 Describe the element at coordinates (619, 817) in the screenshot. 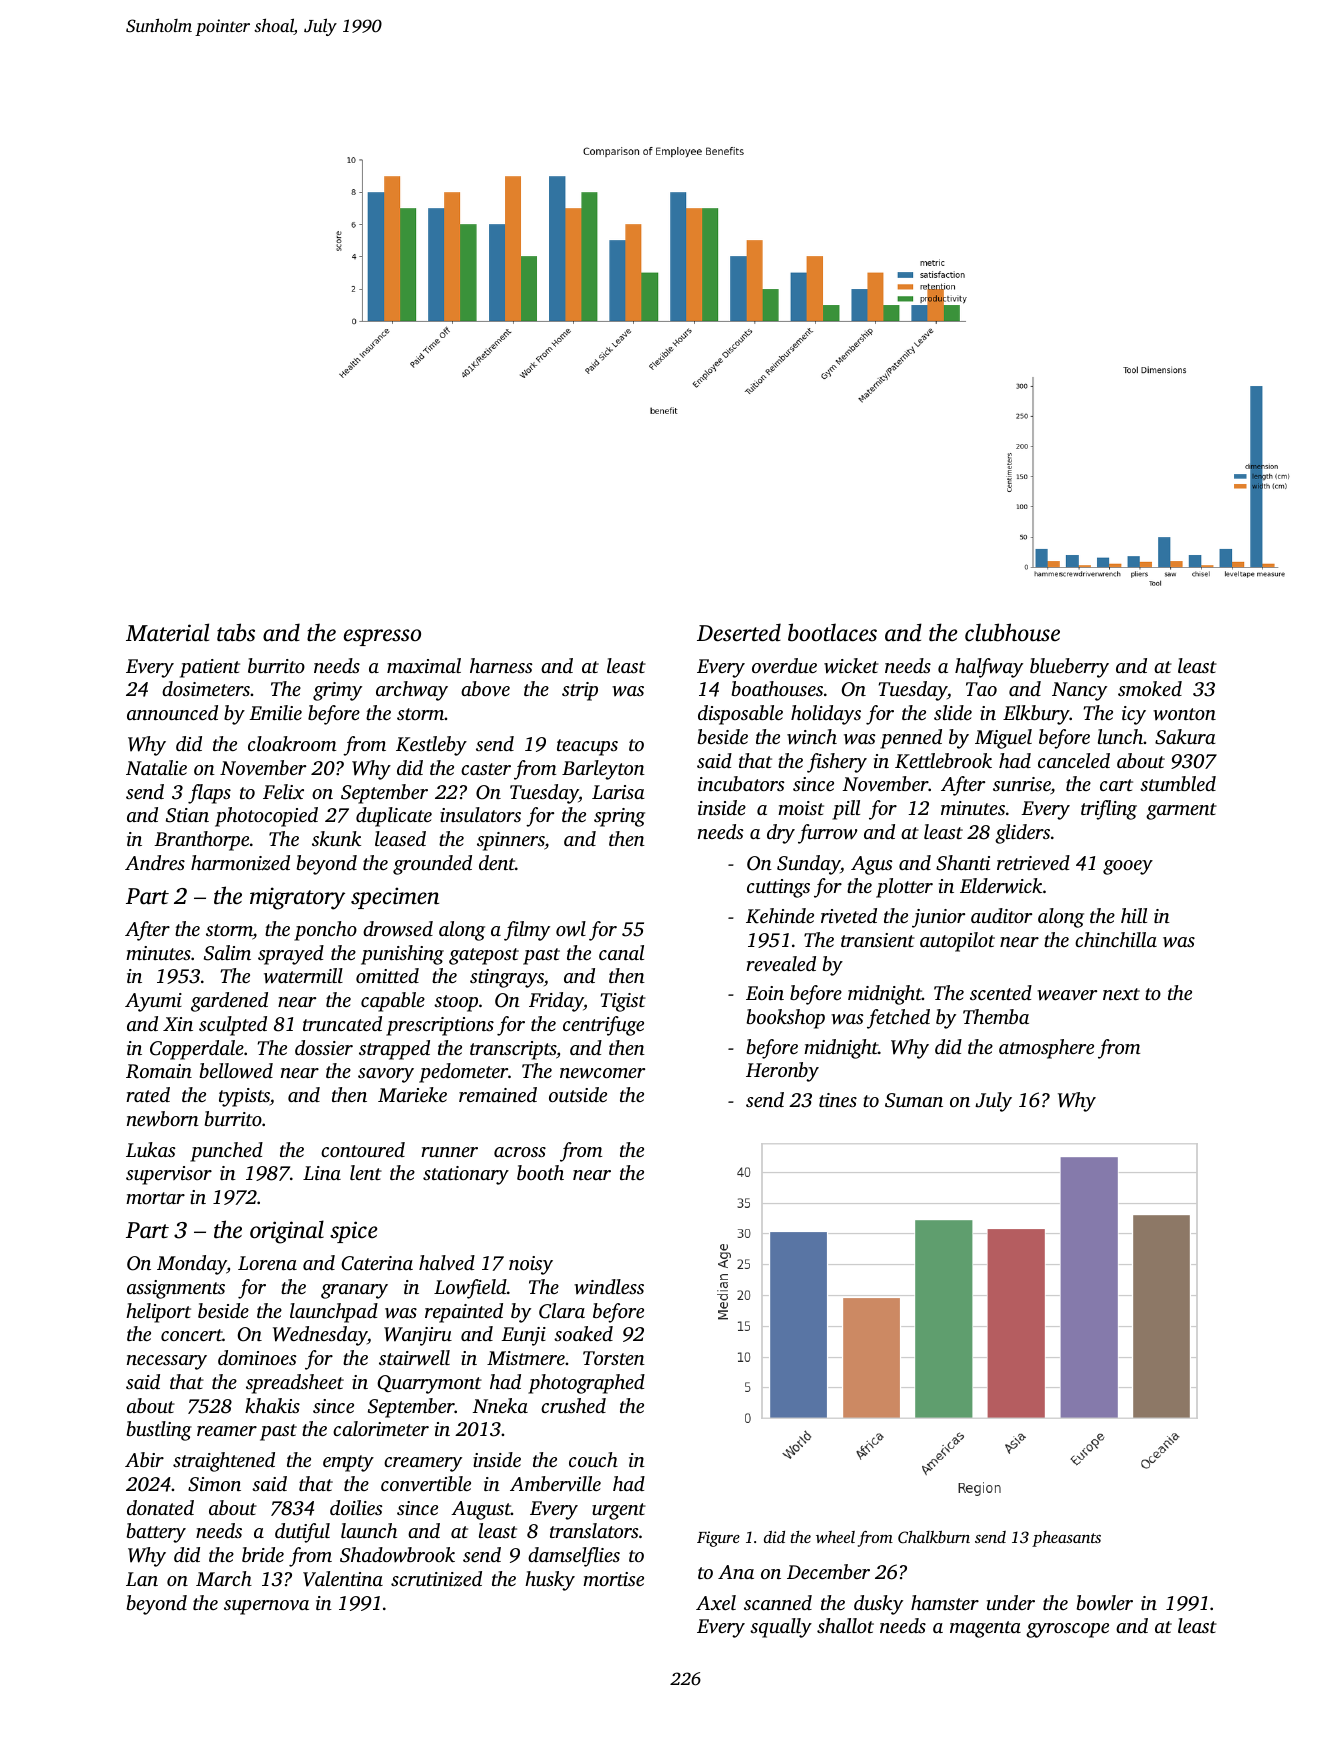

I see `spring` at that location.
